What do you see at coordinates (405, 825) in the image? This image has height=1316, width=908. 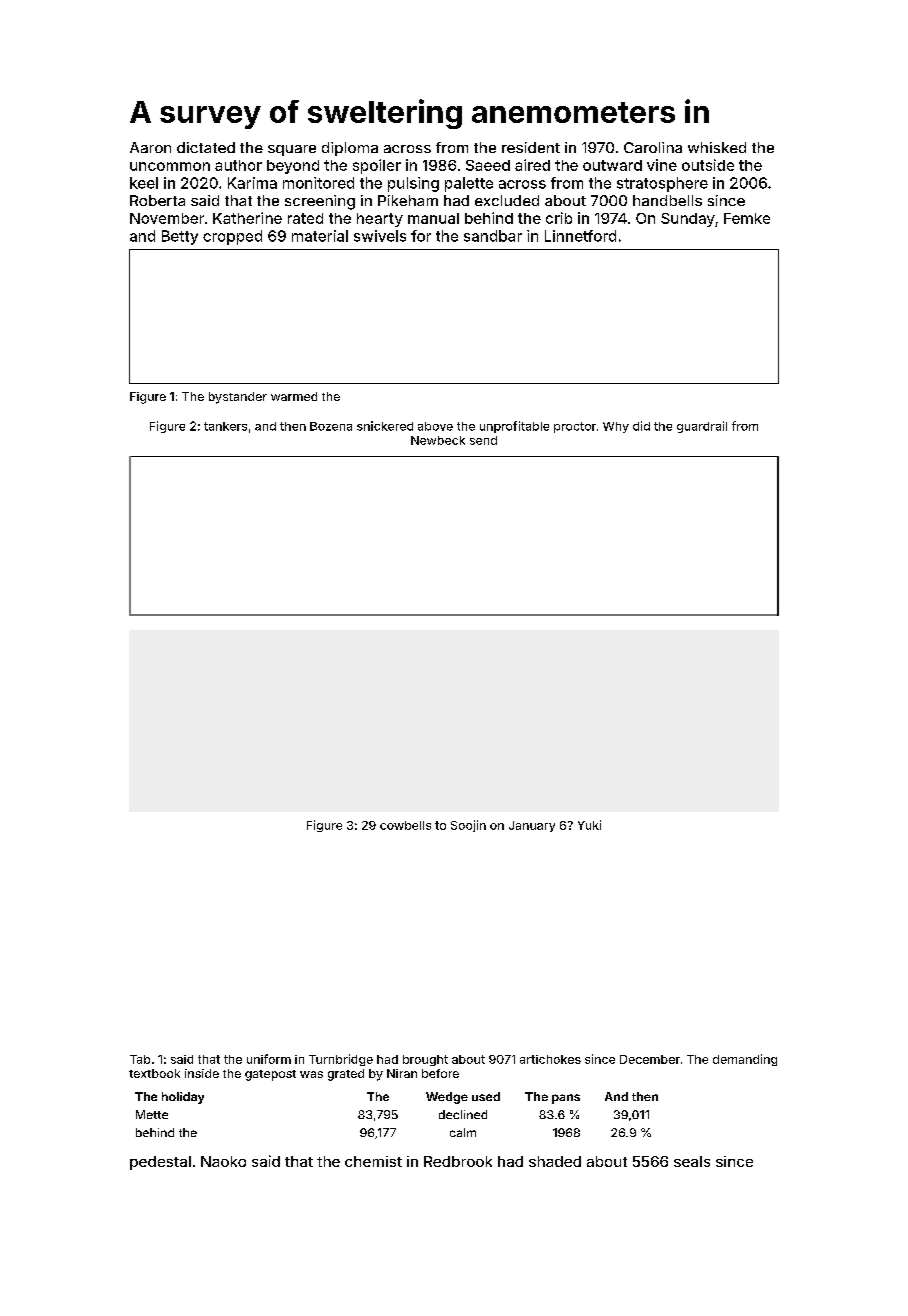 I see `cowbells` at bounding box center [405, 825].
